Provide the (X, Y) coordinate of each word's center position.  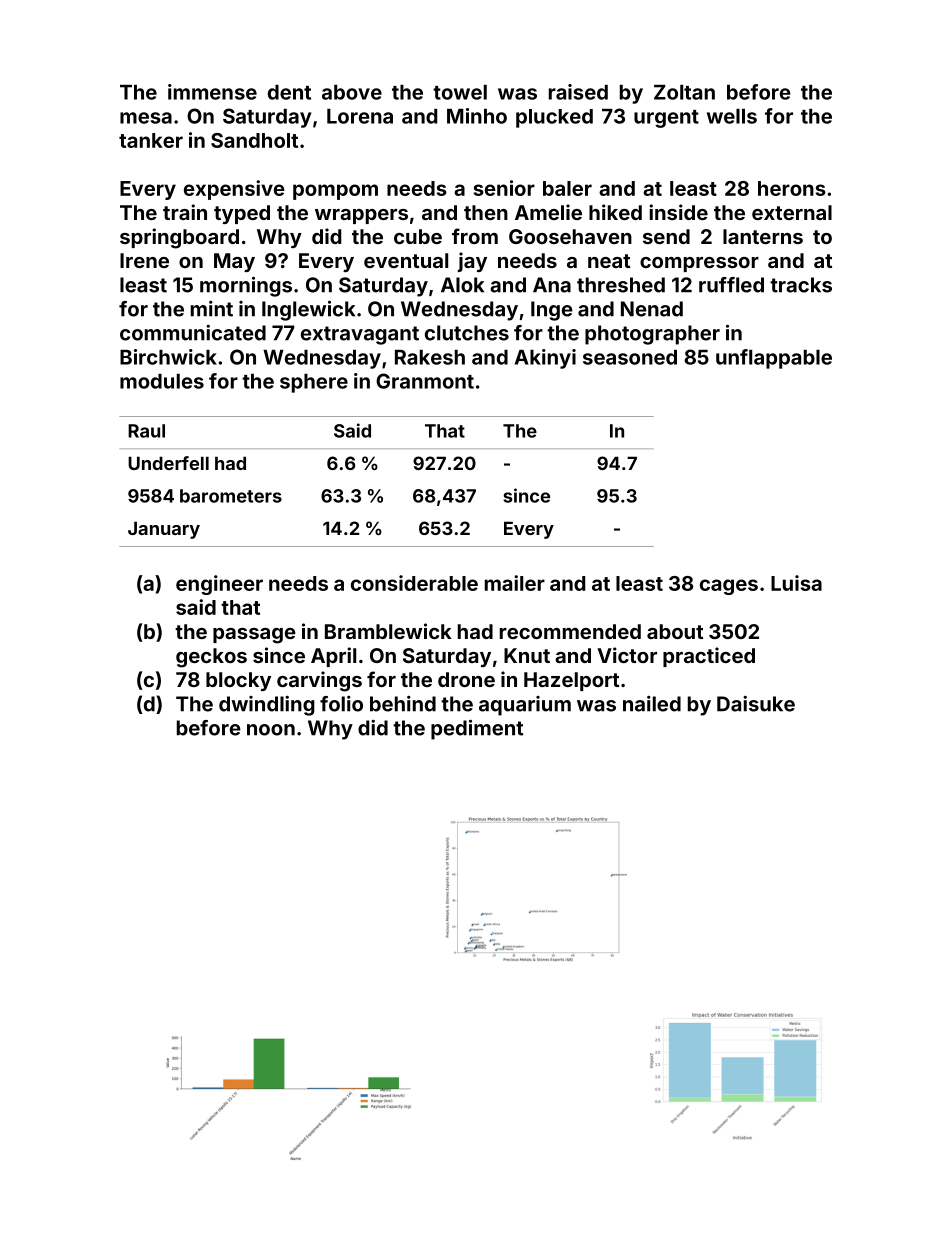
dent (289, 92)
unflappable (774, 359)
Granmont (425, 381)
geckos (211, 658)
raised (578, 92)
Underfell (168, 463)
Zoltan (684, 92)
